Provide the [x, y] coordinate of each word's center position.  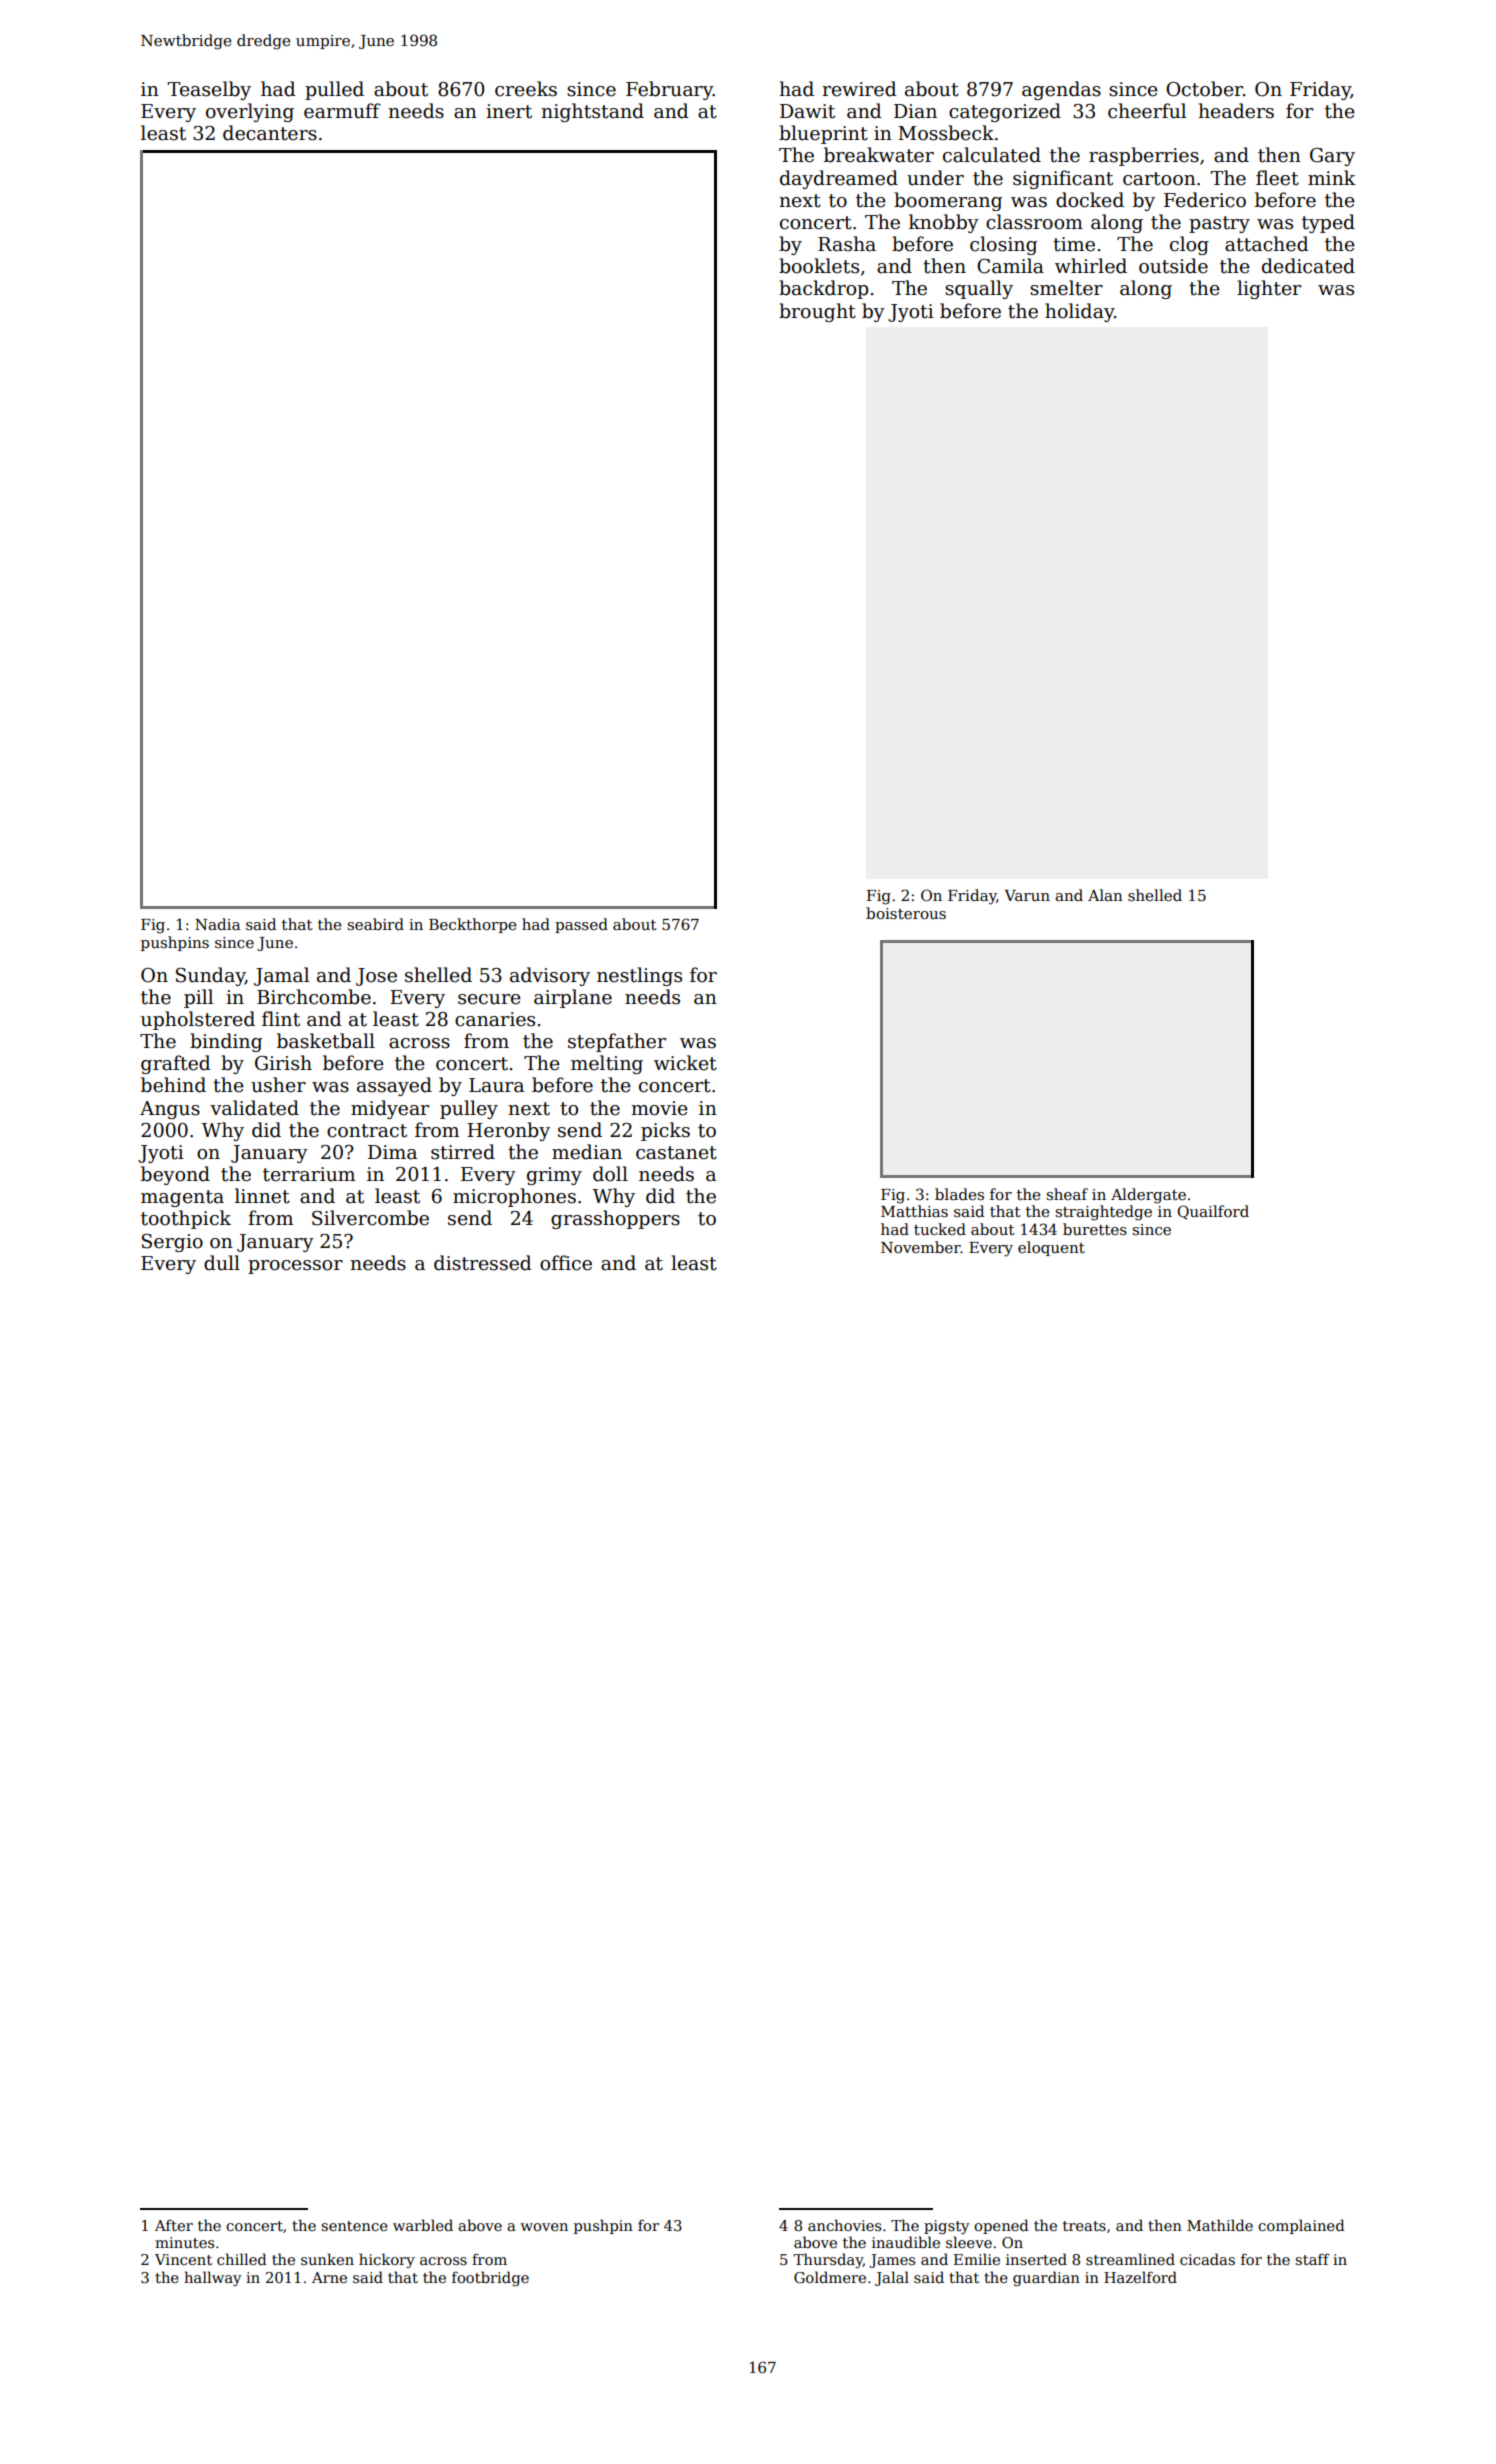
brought [817, 312]
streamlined [1130, 2259]
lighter [1269, 289]
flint [281, 1019]
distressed [483, 1263]
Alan [1105, 895]
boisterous [906, 913]
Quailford [1213, 1212]
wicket [685, 1063]
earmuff [342, 111]
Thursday [828, 2260]
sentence [354, 2226]
